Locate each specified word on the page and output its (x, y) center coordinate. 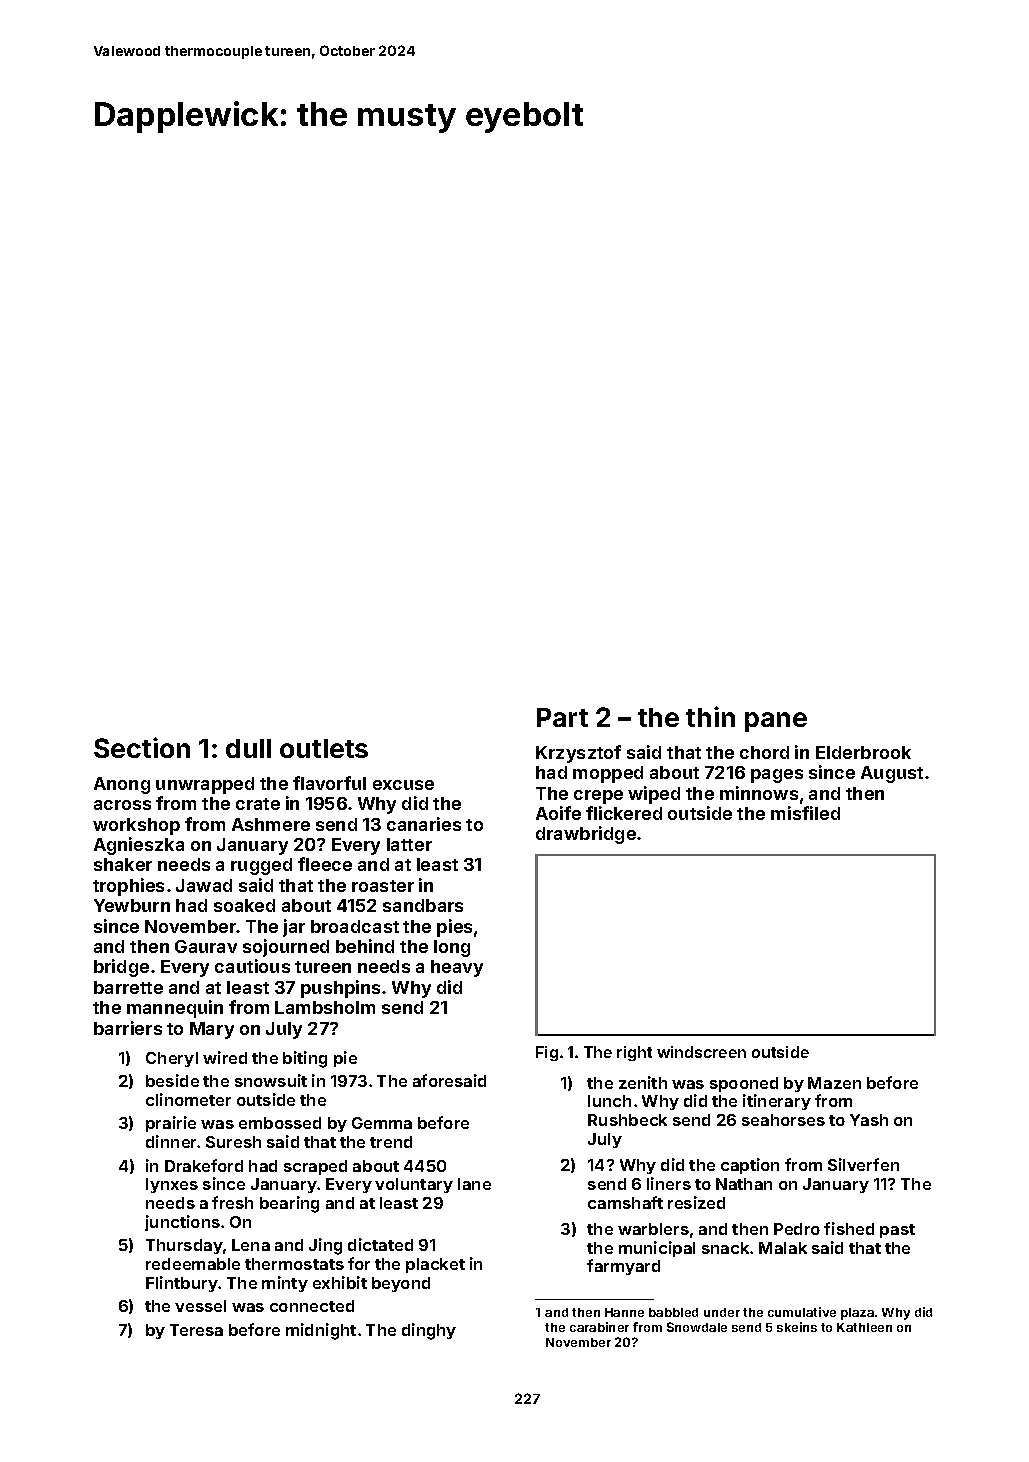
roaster (383, 886)
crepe (598, 797)
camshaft (625, 1202)
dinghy (429, 1331)
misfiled (805, 813)
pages (777, 776)
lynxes (172, 1185)
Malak (783, 1248)
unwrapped (205, 785)
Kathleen (864, 1327)
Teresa (196, 1330)
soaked (244, 905)
